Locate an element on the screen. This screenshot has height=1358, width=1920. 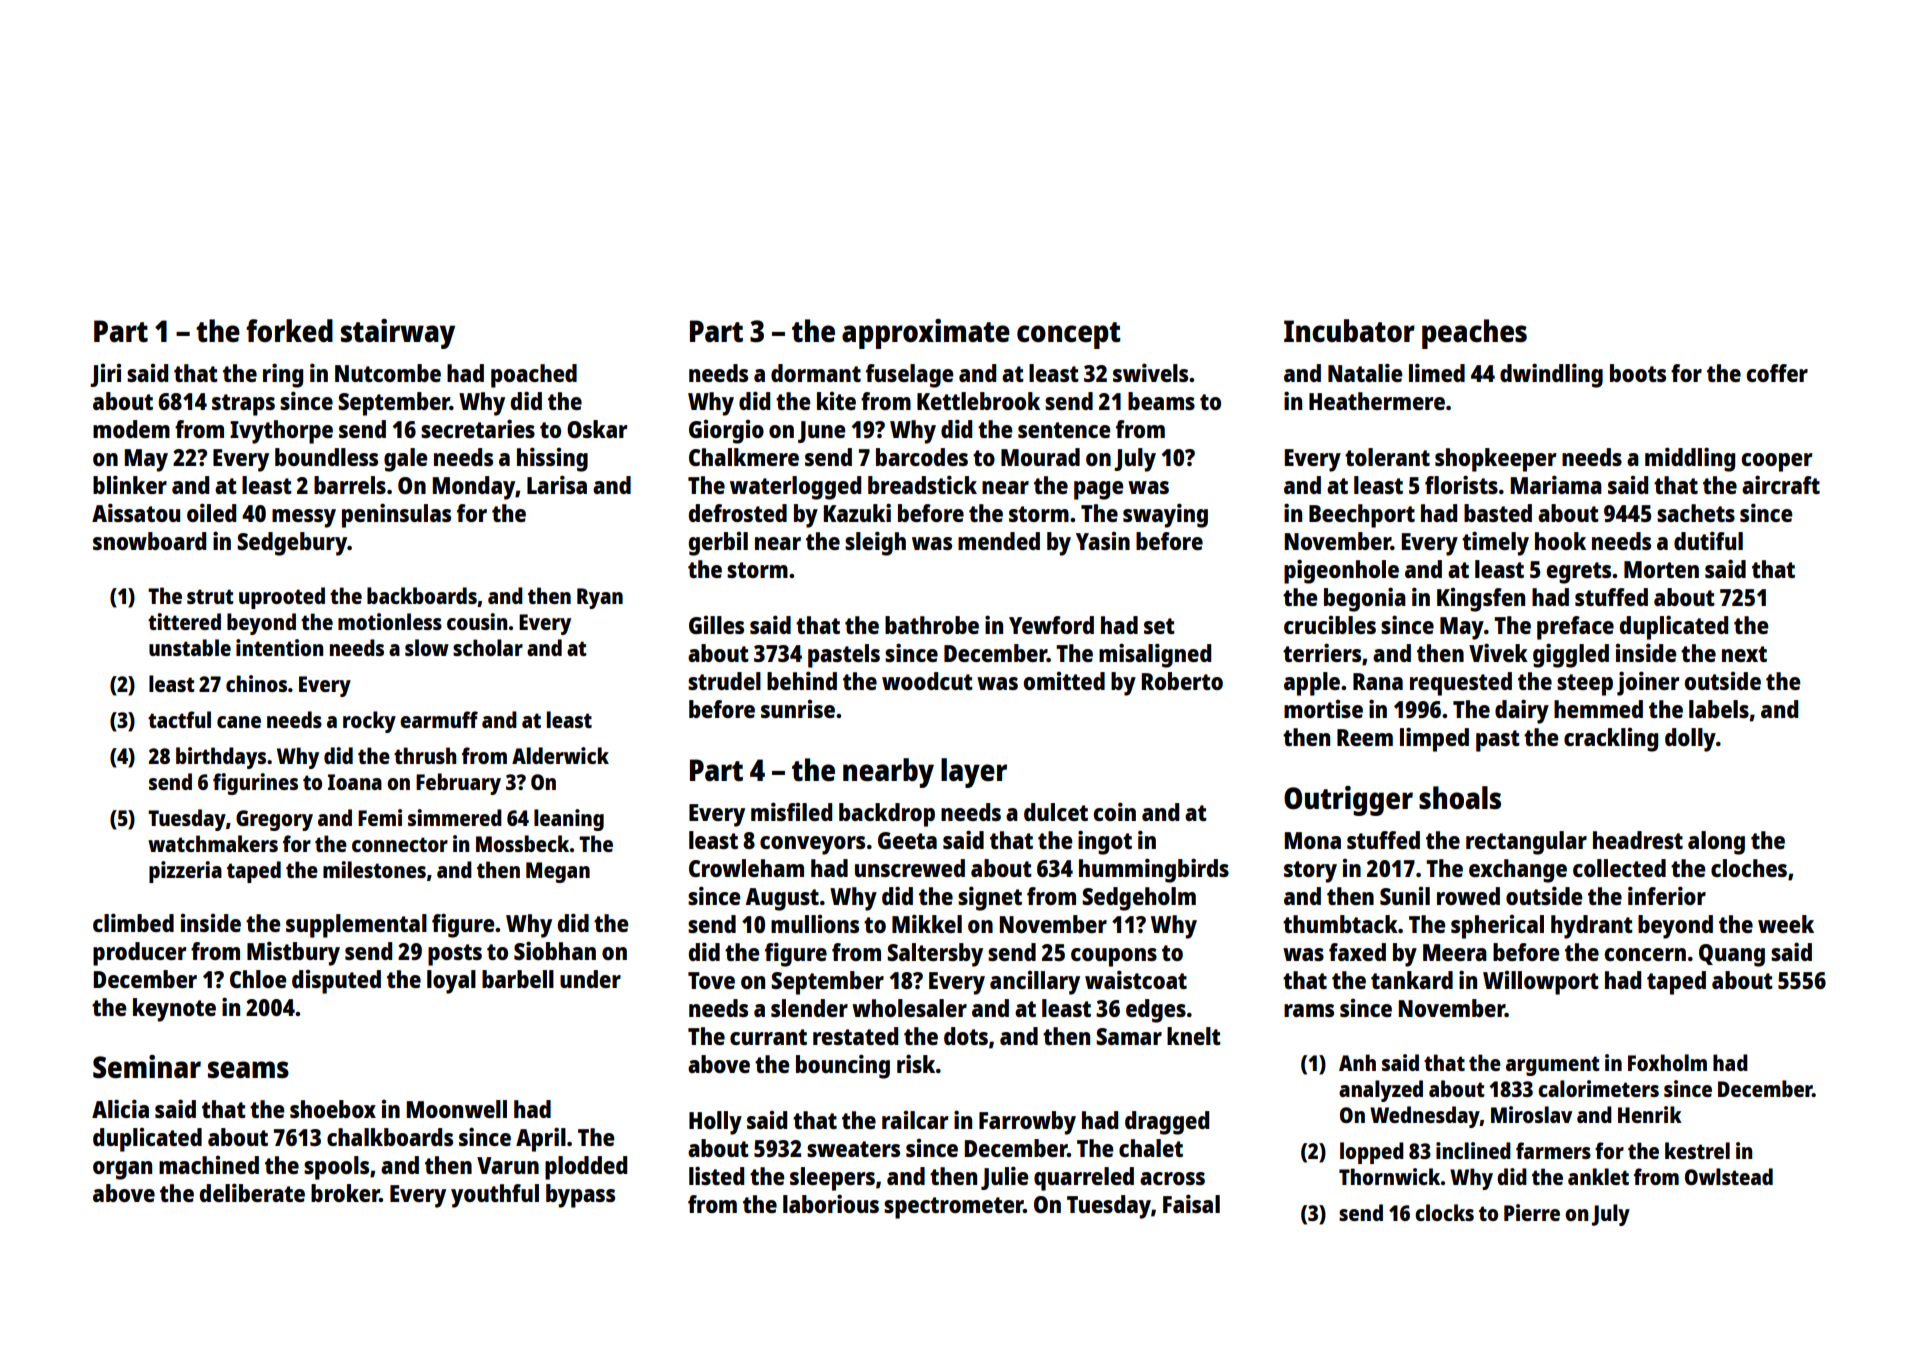
rowed is located at coordinates (1468, 896).
